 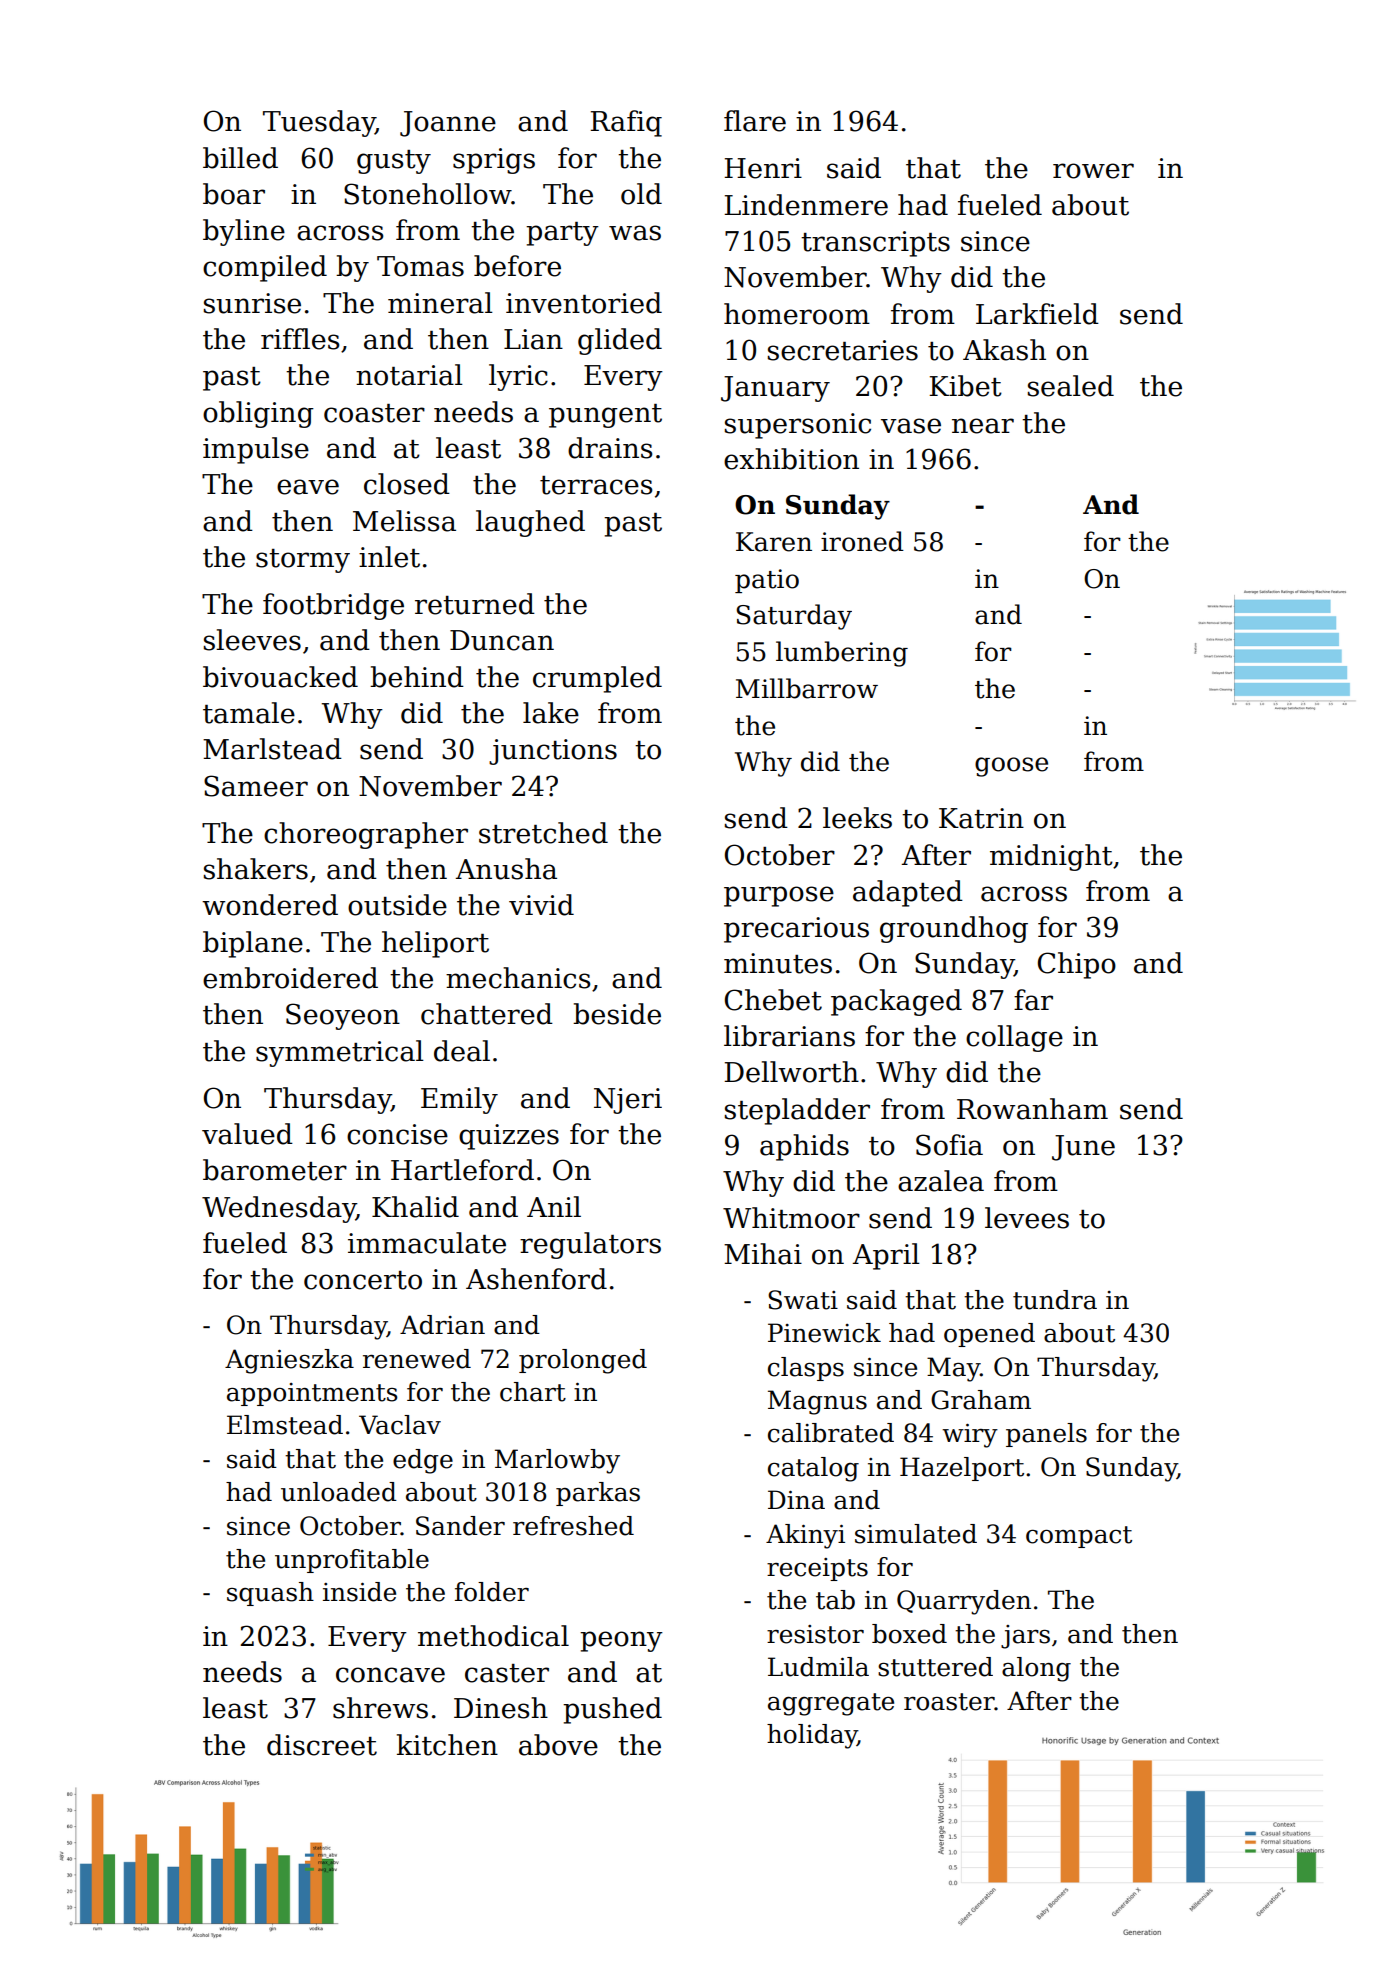 I want to click on immaculate, so click(x=427, y=1243).
